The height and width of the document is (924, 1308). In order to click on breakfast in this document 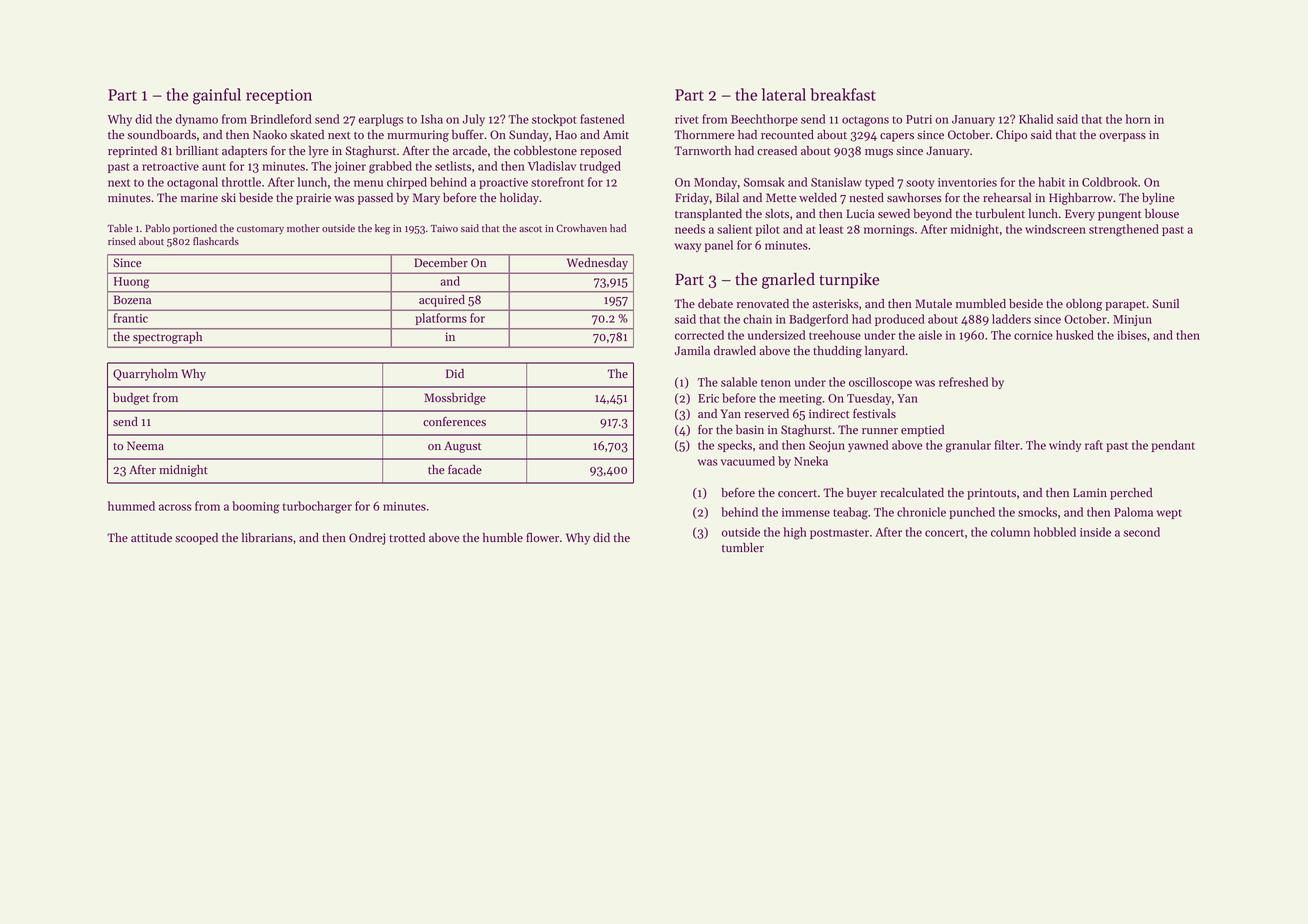, I will do `click(843, 94)`.
